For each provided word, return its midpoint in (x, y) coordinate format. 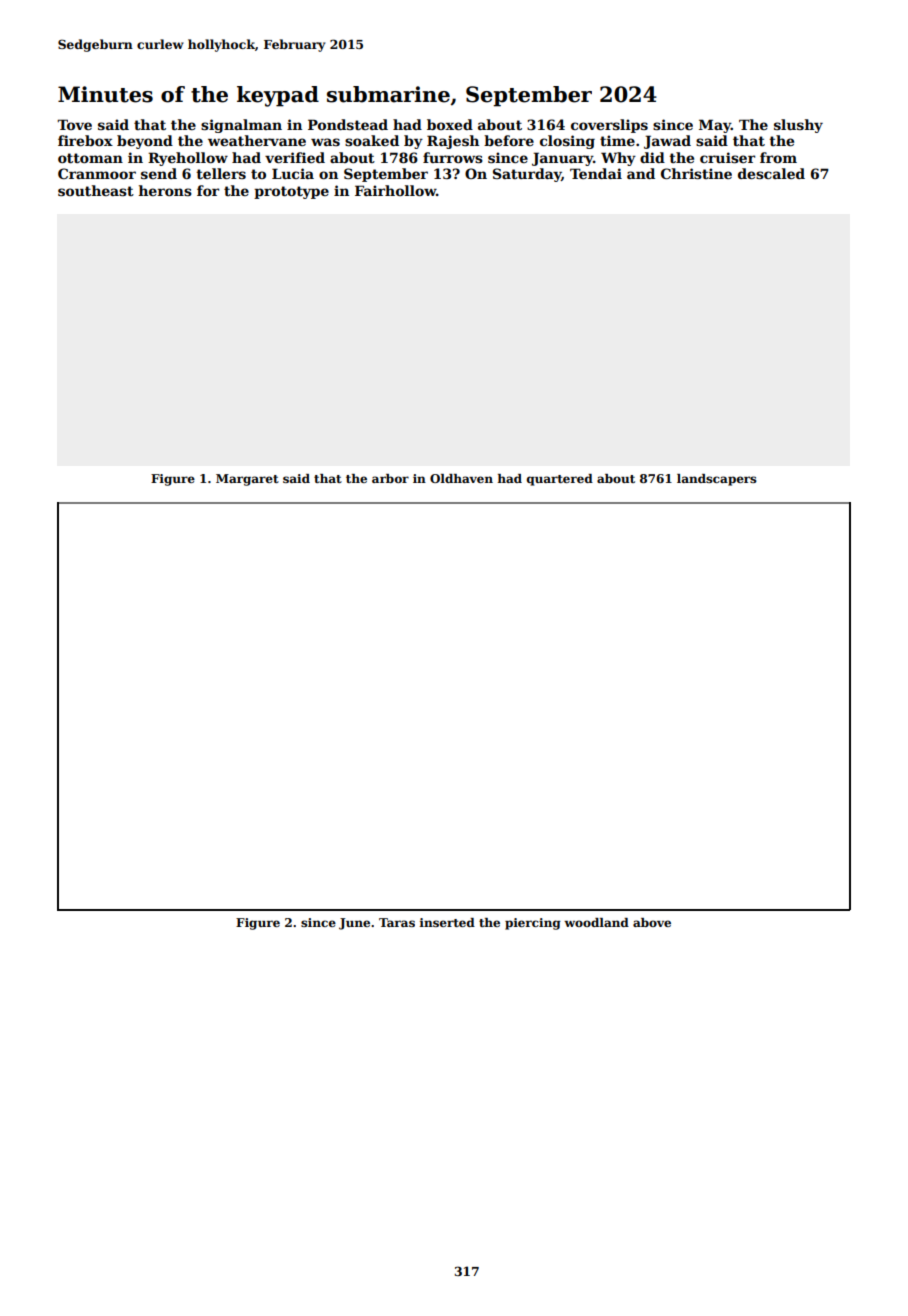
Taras (397, 922)
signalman (241, 126)
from (778, 157)
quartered (560, 480)
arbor (390, 478)
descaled (771, 173)
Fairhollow (395, 190)
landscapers (717, 480)
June (354, 924)
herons (165, 190)
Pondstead (348, 124)
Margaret (247, 480)
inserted (447, 922)
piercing (533, 924)
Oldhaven (461, 478)
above (652, 922)
